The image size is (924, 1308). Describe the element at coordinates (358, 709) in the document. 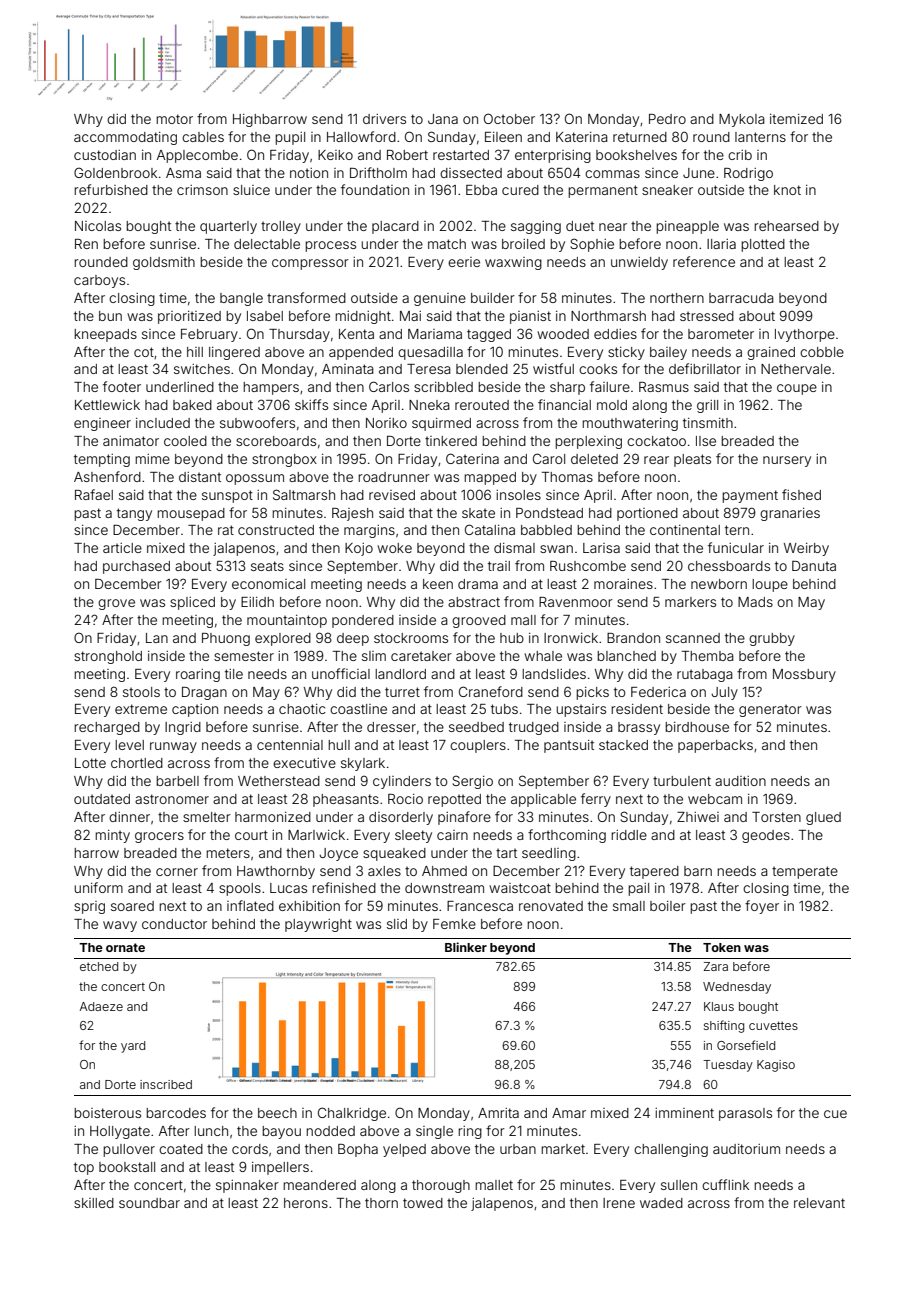

I see `coastline` at that location.
